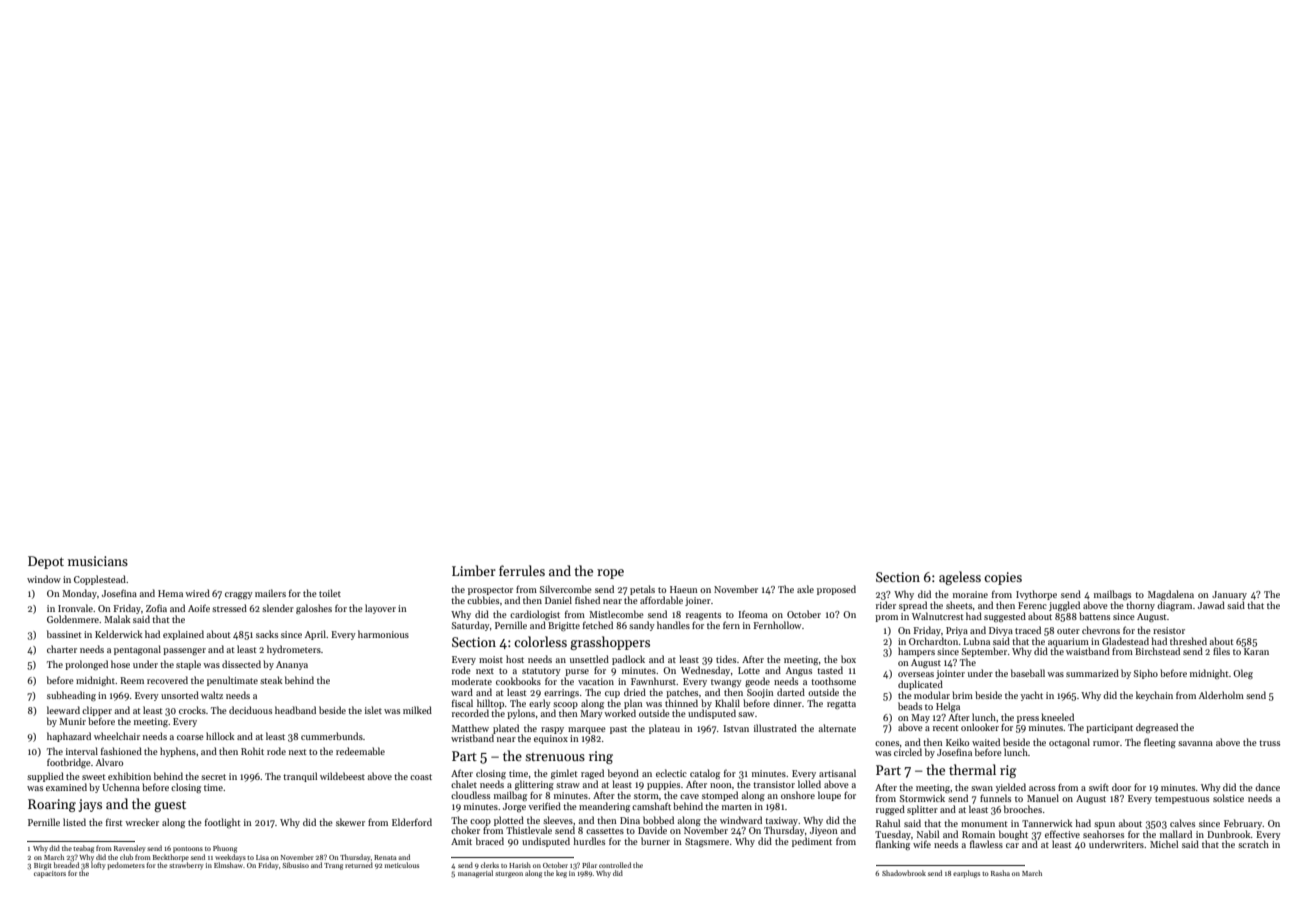 The image size is (1308, 924). What do you see at coordinates (544, 806) in the screenshot?
I see `verified` at bounding box center [544, 806].
